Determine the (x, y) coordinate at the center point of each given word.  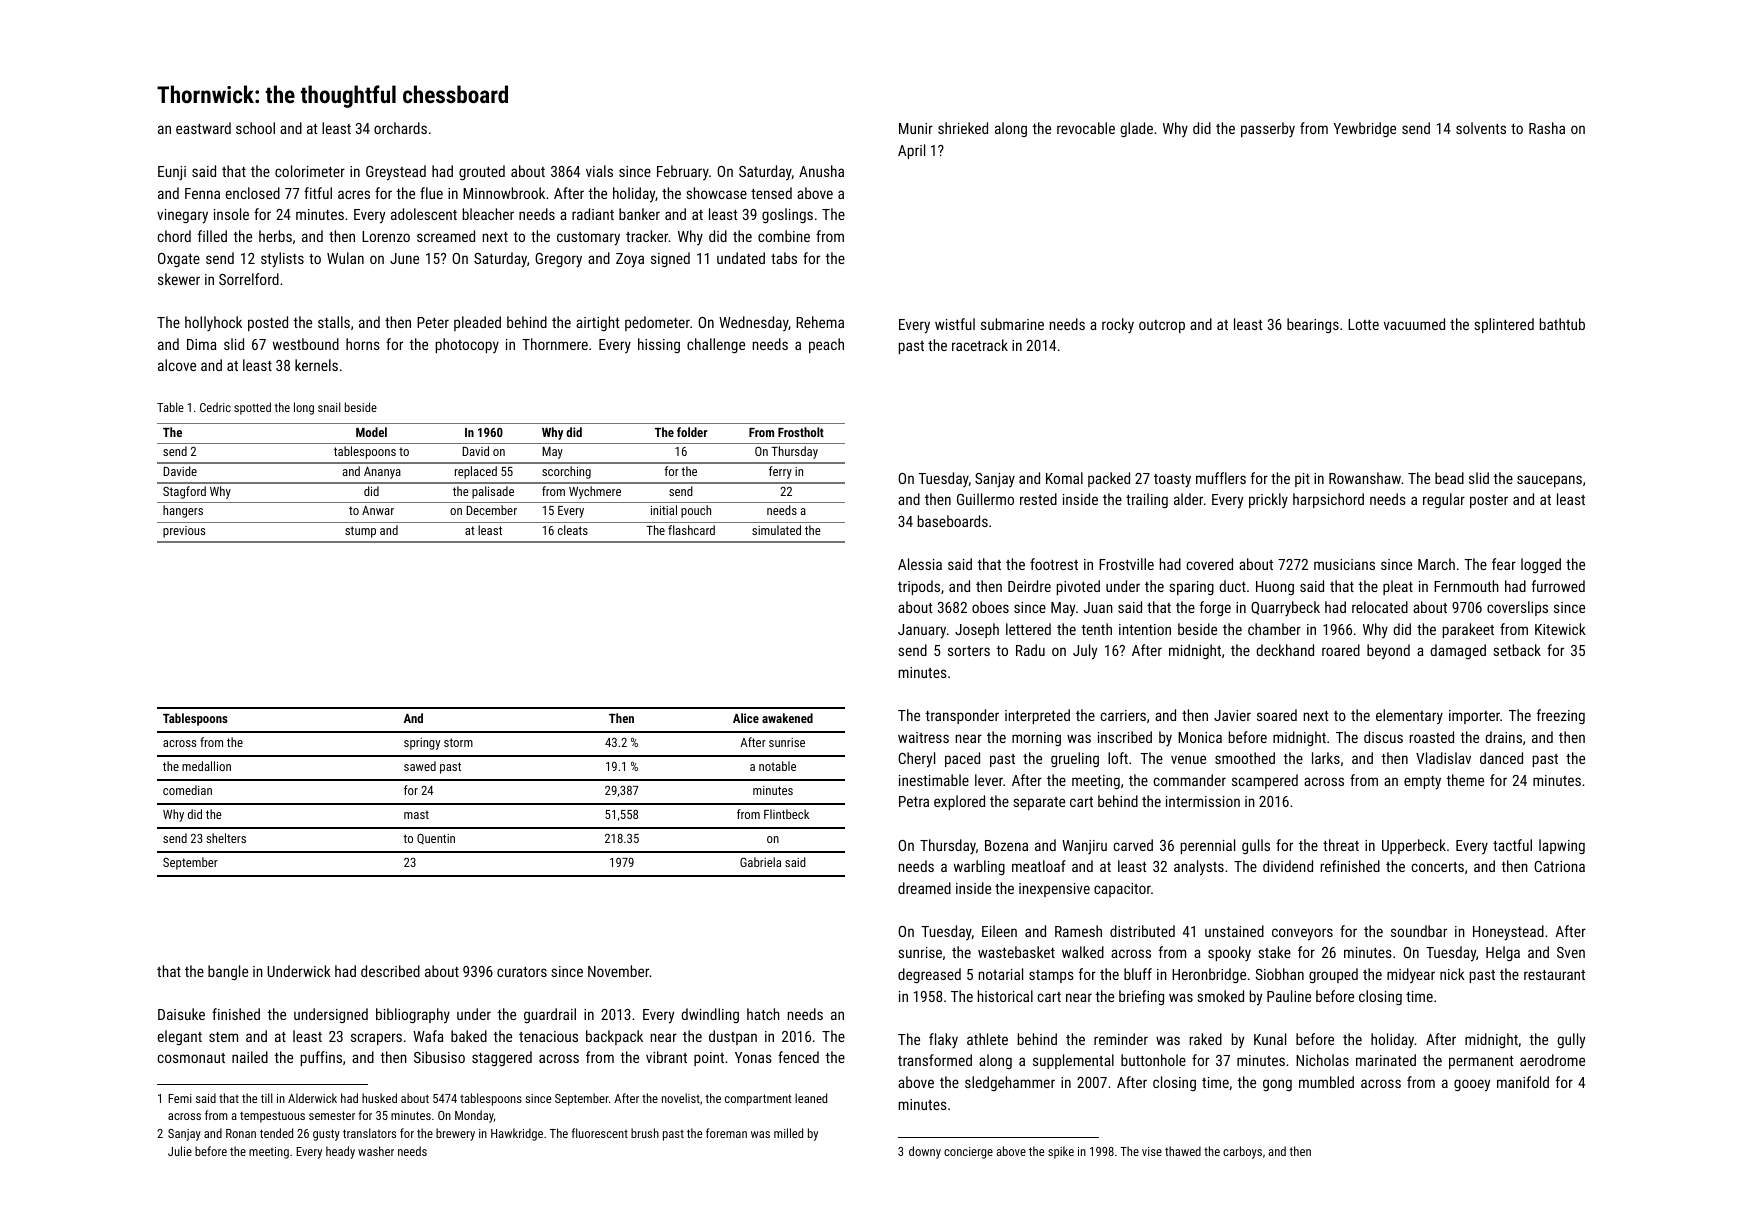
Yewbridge (1364, 129)
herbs (275, 236)
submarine (1012, 324)
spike (1061, 1152)
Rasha (1547, 128)
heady (340, 1152)
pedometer (657, 323)
